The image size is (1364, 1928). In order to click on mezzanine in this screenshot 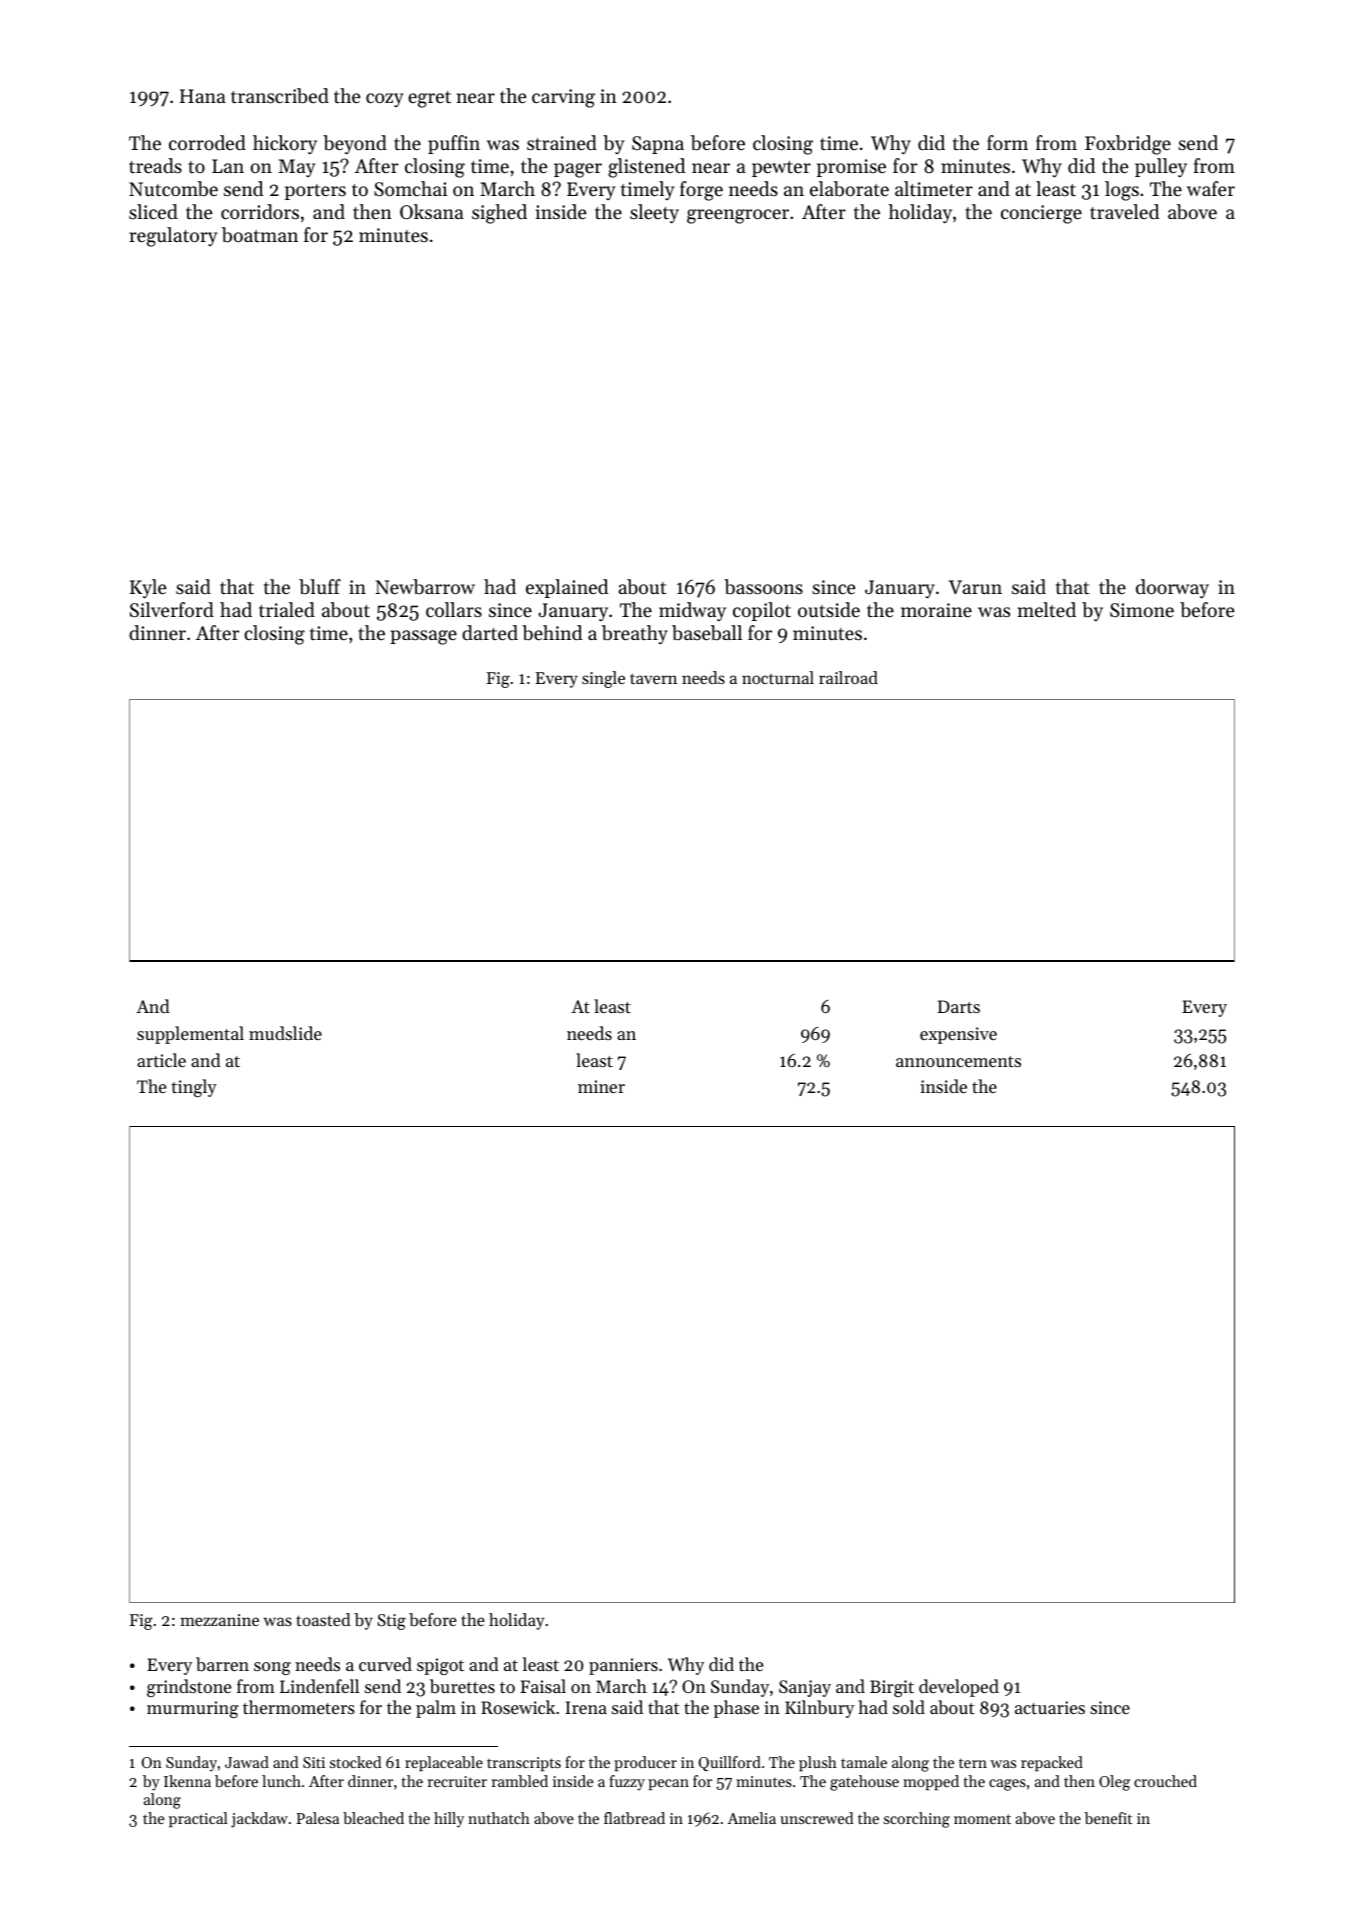, I will do `click(219, 1620)`.
